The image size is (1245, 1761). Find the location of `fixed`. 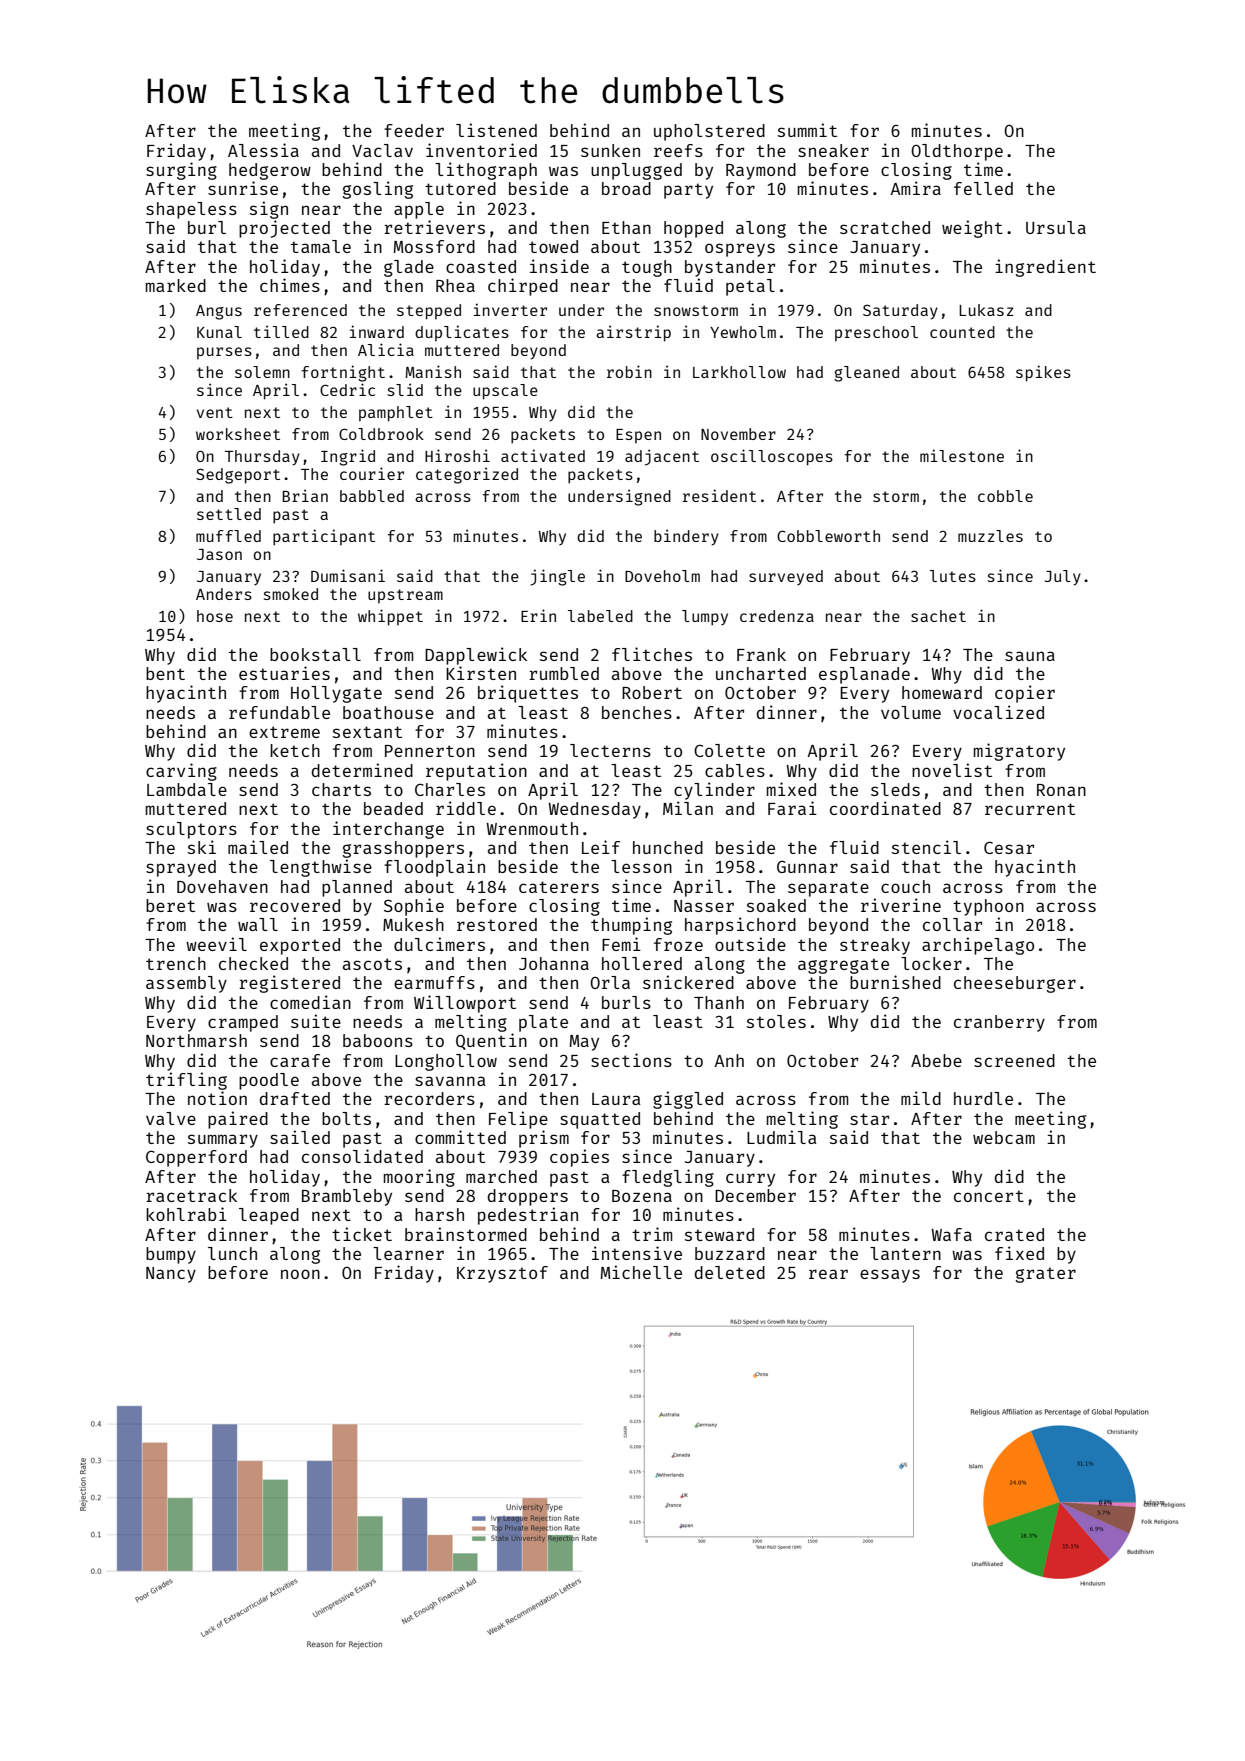

fixed is located at coordinates (1019, 1253).
